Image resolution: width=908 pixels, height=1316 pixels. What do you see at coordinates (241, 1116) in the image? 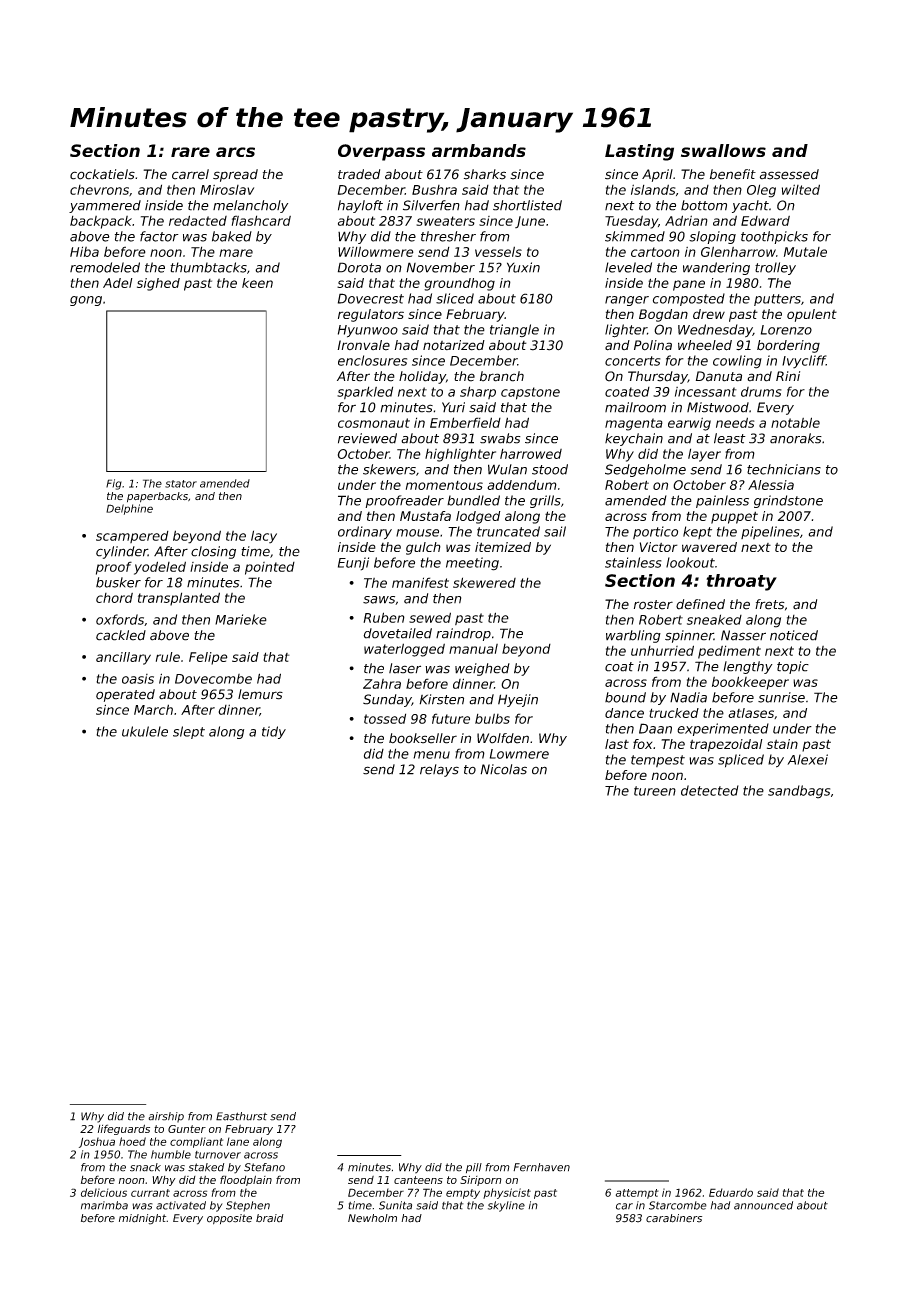
I see `Easthurst` at bounding box center [241, 1116].
